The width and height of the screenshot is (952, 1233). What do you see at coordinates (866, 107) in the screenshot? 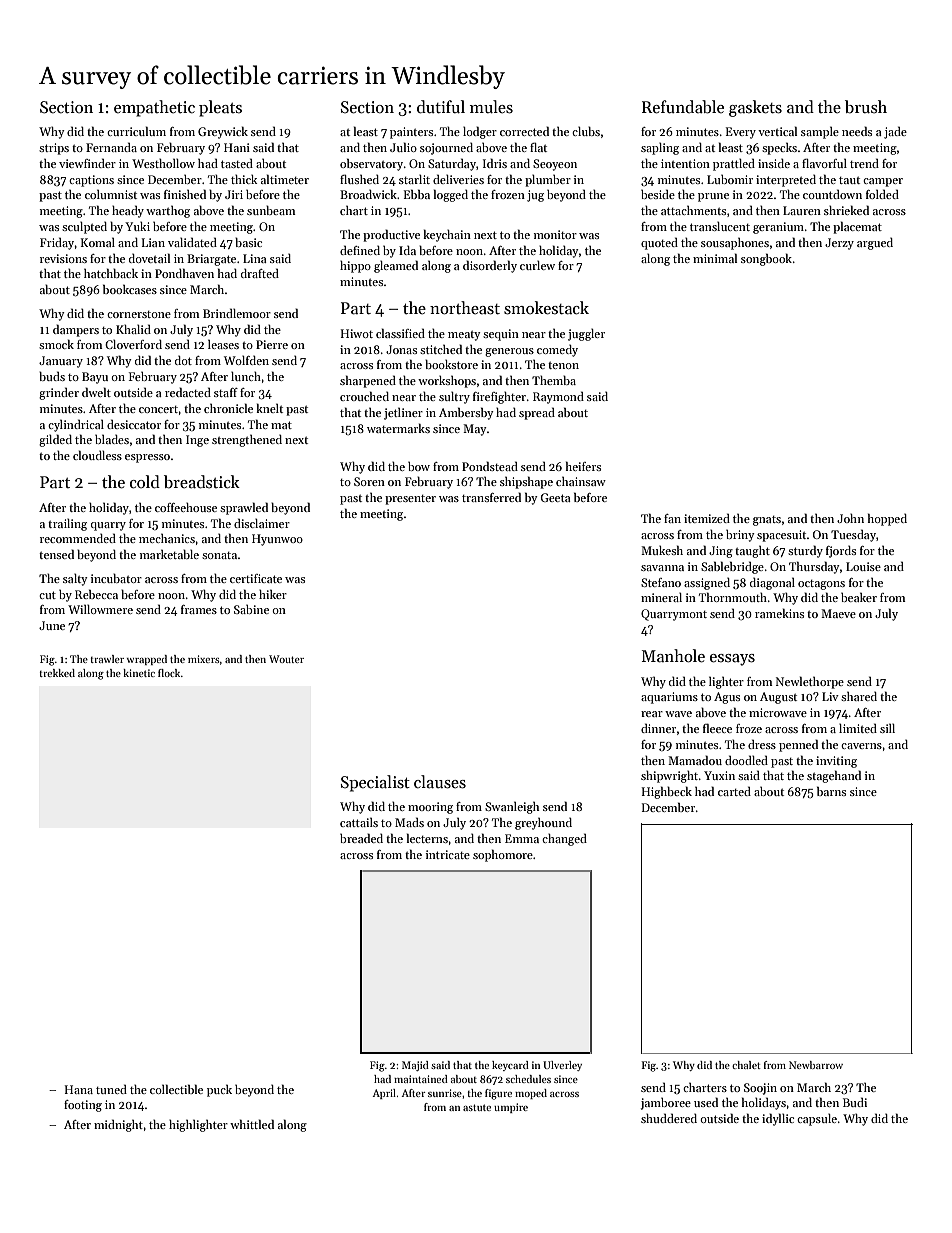
I see `brush` at bounding box center [866, 107].
